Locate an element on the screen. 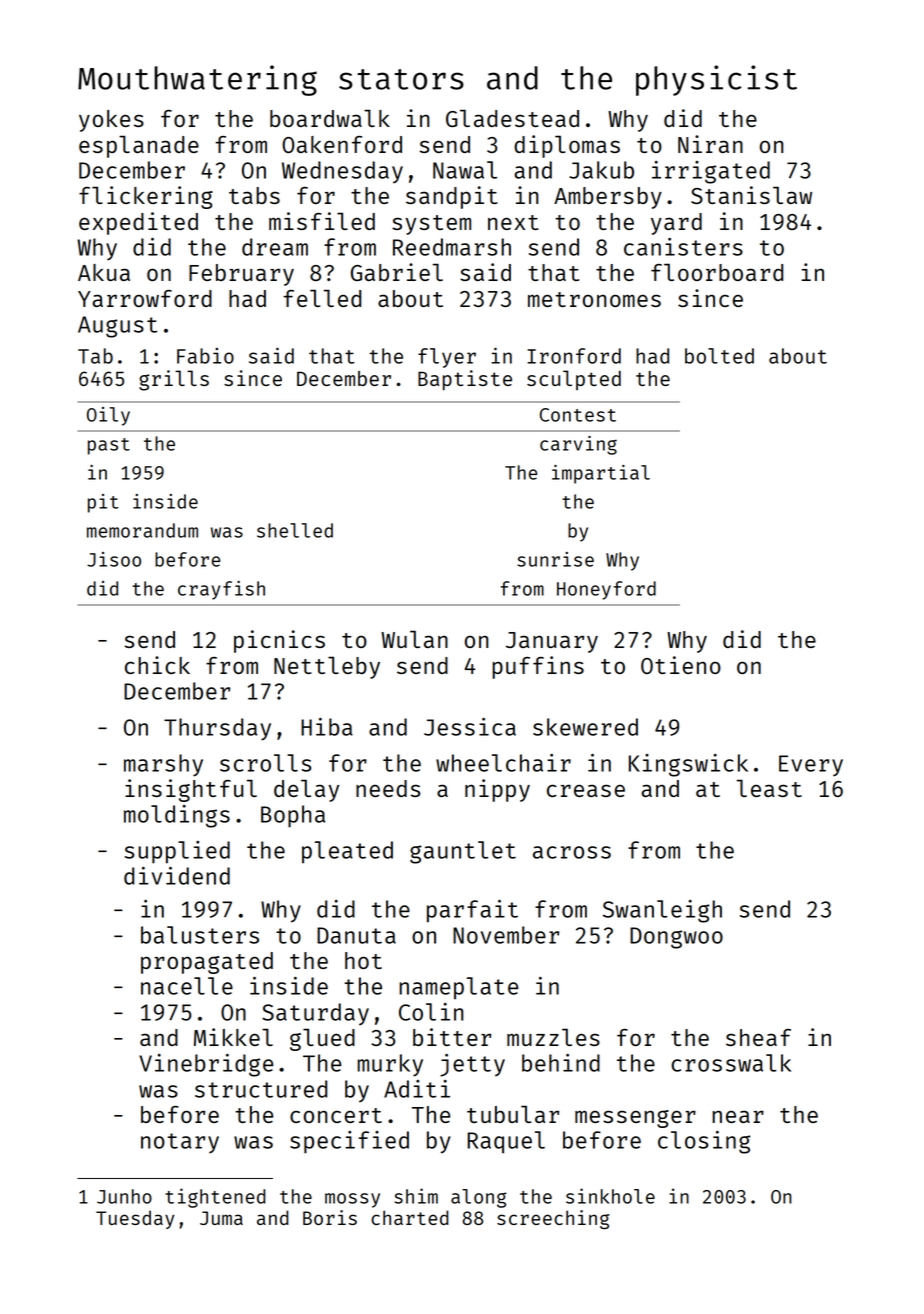 This screenshot has width=924, height=1314. Nawal is located at coordinates (465, 170).
